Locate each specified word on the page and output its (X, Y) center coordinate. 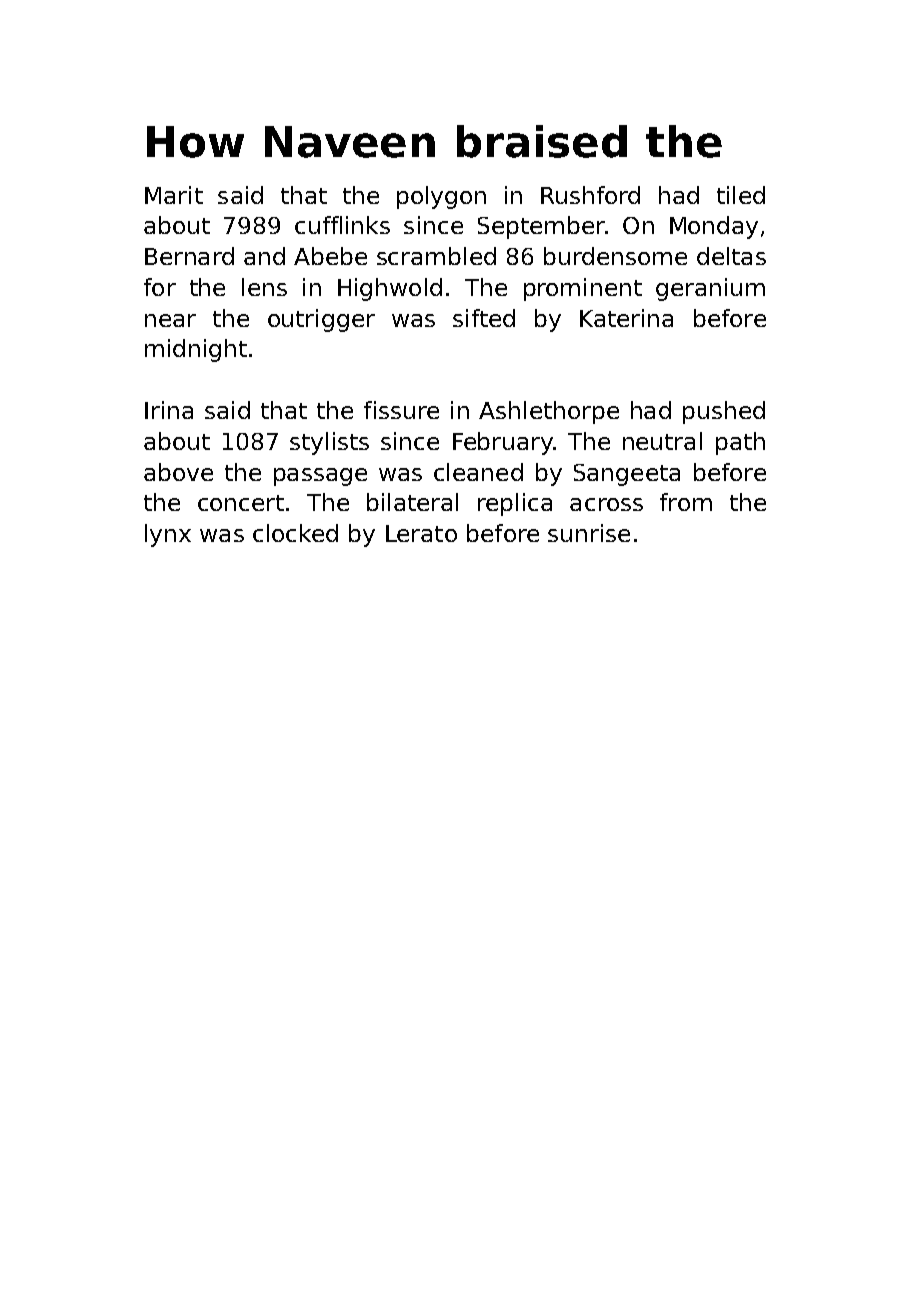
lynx (168, 535)
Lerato (421, 533)
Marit (174, 195)
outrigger (321, 320)
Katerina (626, 318)
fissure (401, 410)
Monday (714, 227)
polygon (441, 197)
